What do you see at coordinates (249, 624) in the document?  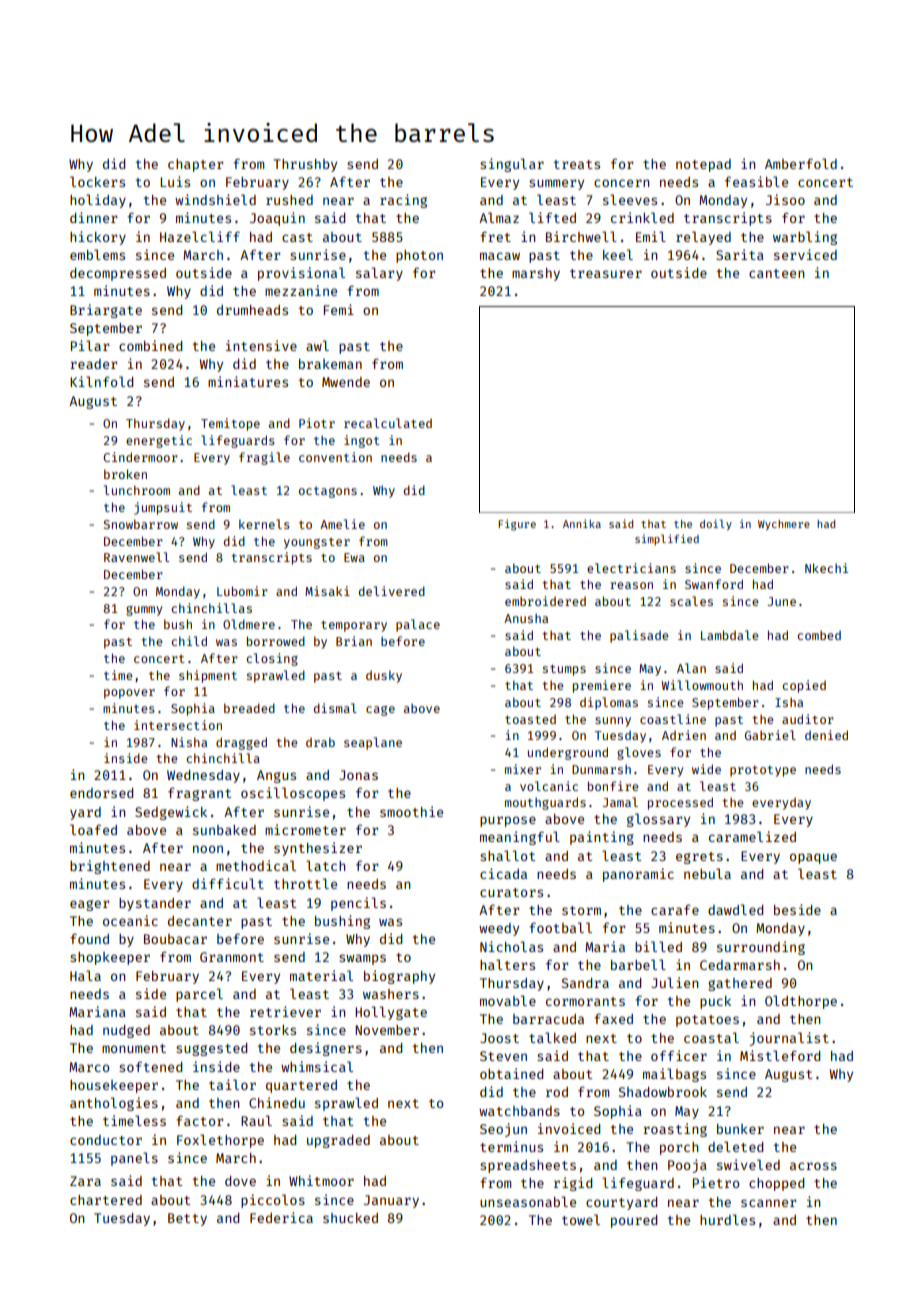 I see `Oldmere` at bounding box center [249, 624].
